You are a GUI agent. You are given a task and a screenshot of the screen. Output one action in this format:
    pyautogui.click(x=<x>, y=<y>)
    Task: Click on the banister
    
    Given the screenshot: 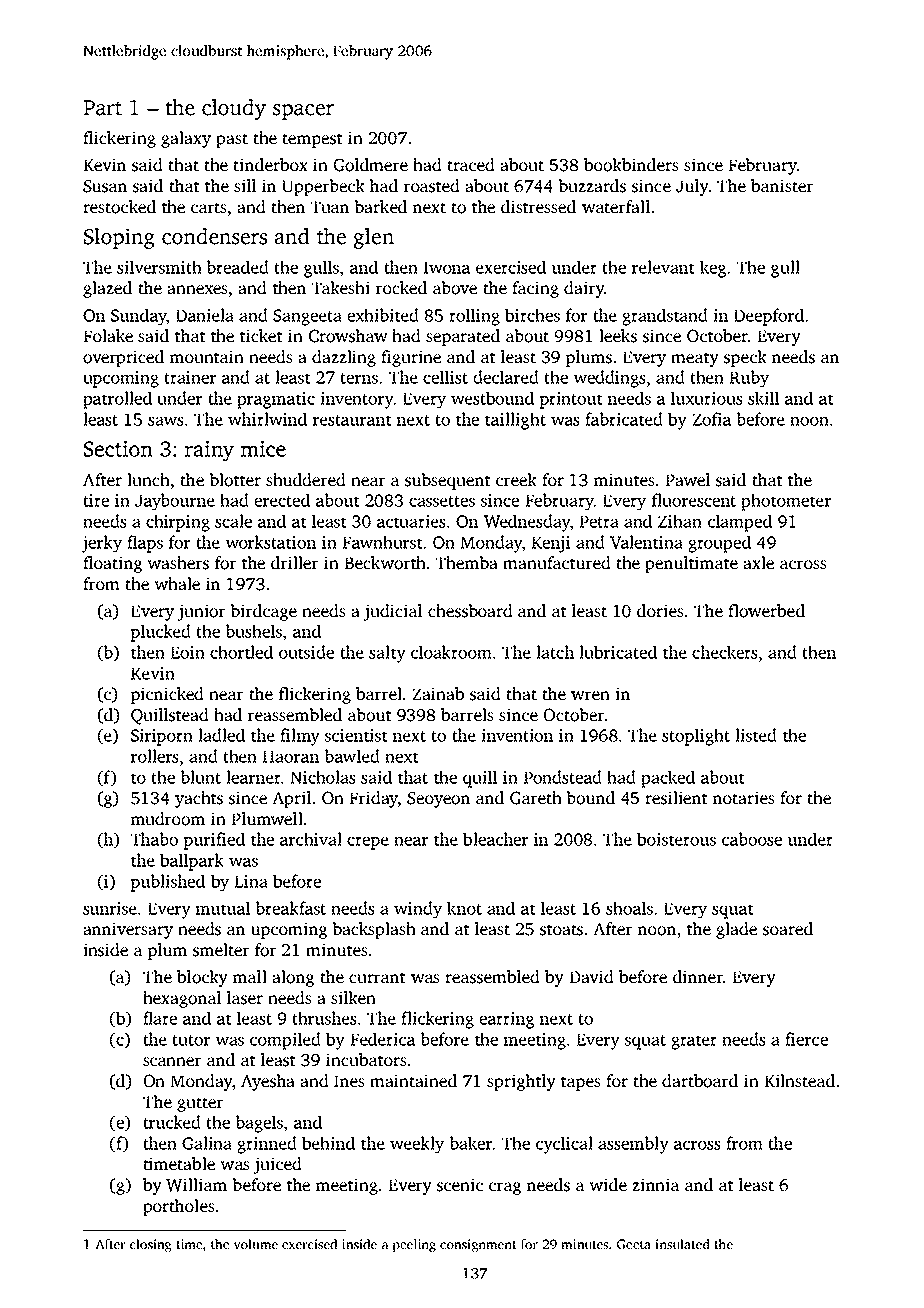 What is the action you would take?
    pyautogui.click(x=782, y=186)
